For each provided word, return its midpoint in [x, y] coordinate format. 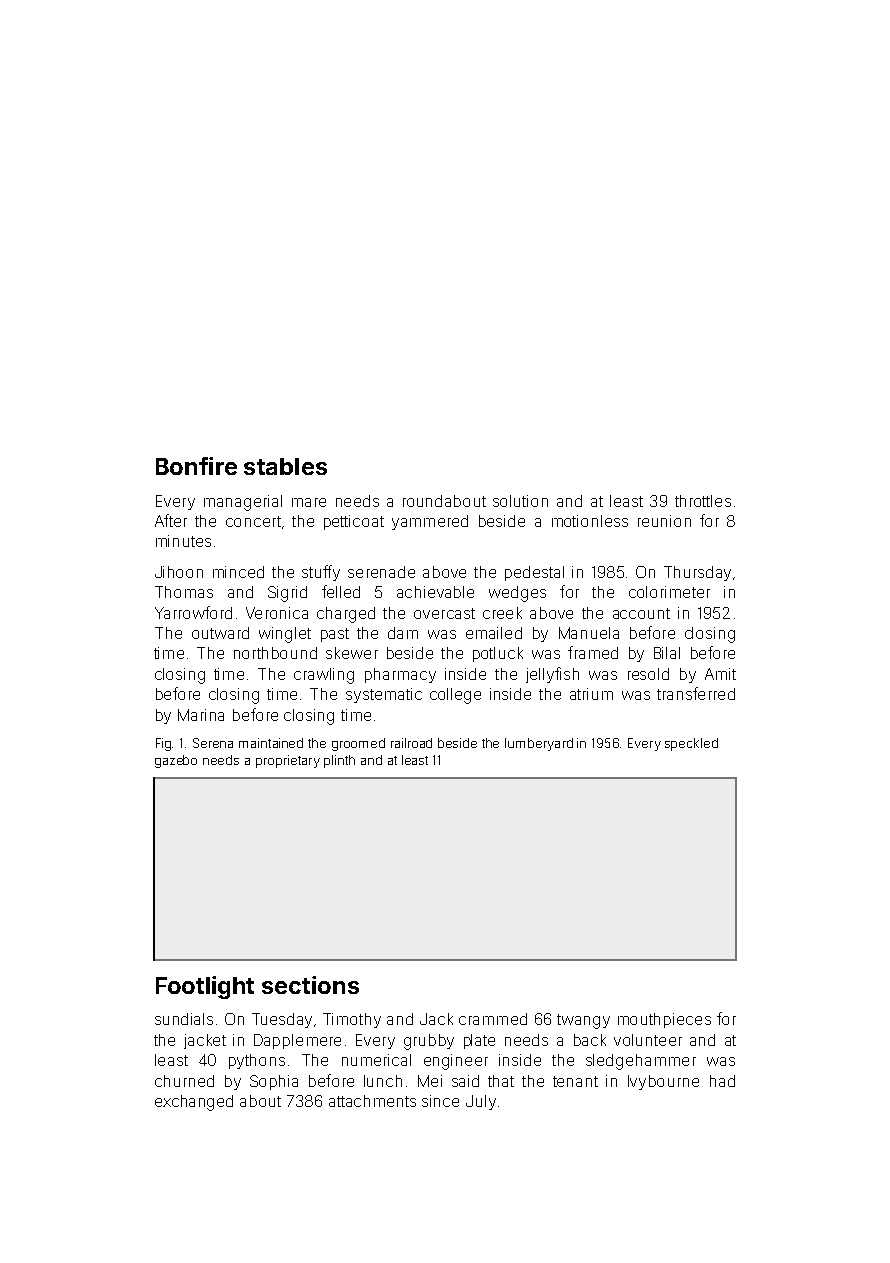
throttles [703, 501]
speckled [691, 744]
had [722, 1081]
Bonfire [196, 466]
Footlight [205, 987]
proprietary [288, 761]
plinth [339, 761]
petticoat [354, 522]
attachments [372, 1101]
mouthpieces [664, 1020]
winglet [285, 635]
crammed [493, 1019]
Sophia [274, 1082]
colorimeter [669, 592]
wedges [517, 594]
